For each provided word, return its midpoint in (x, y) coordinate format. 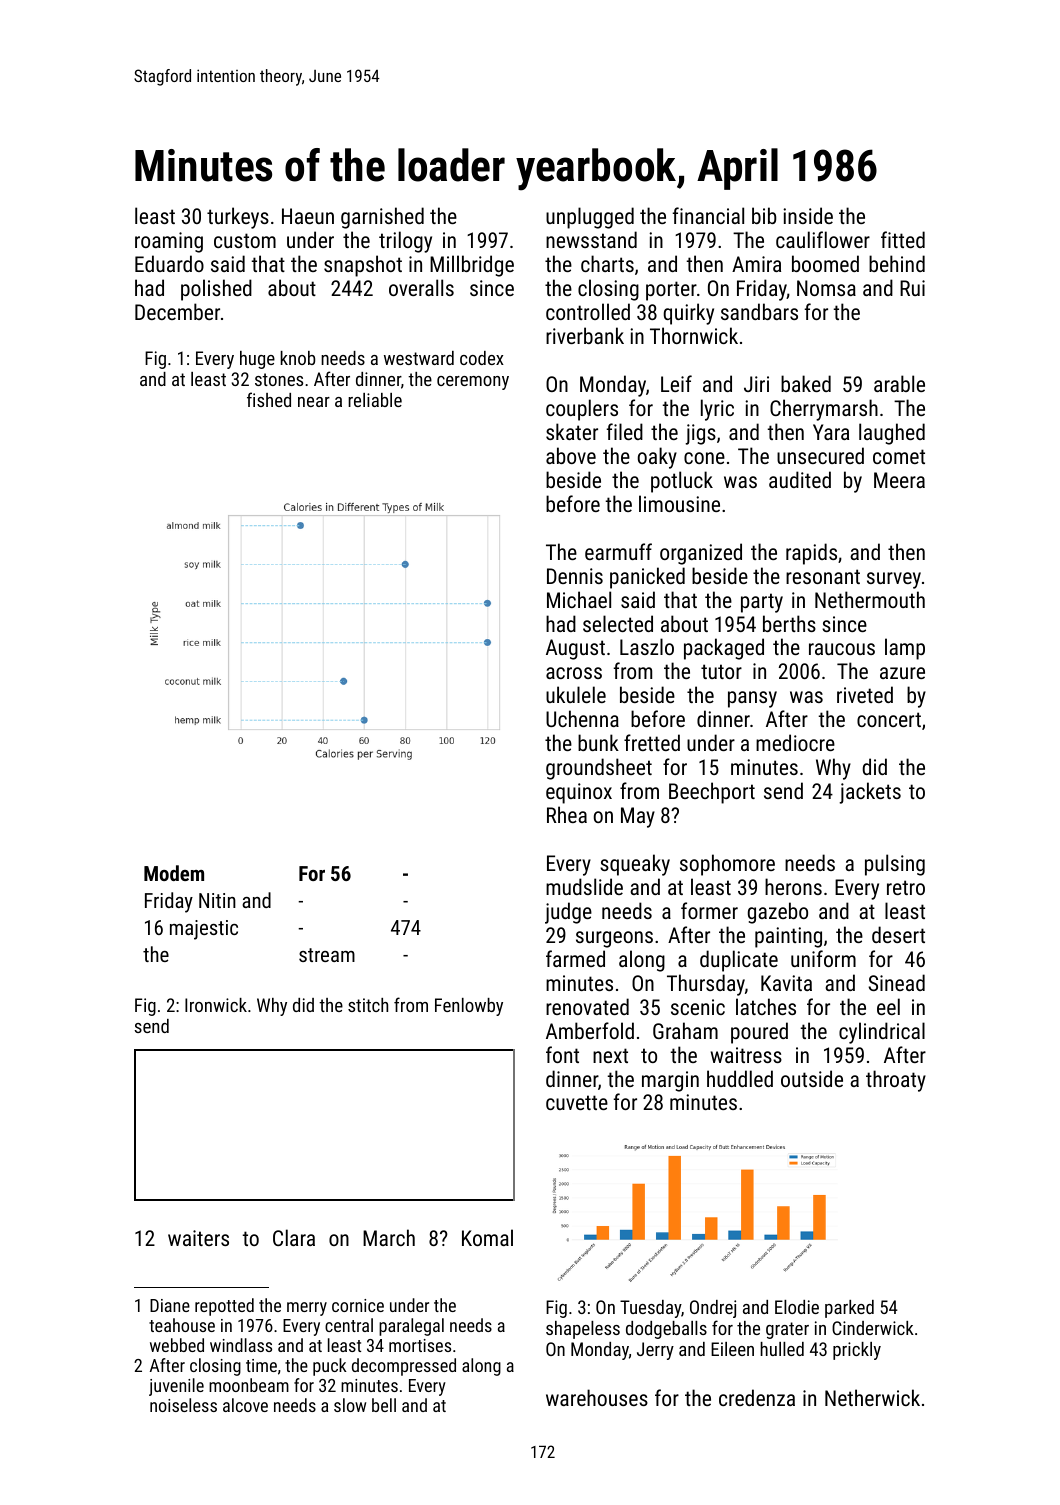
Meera (899, 480)
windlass (241, 1345)
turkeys (238, 218)
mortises (420, 1345)
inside (808, 215)
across (574, 673)
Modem (174, 873)
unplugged (590, 218)
